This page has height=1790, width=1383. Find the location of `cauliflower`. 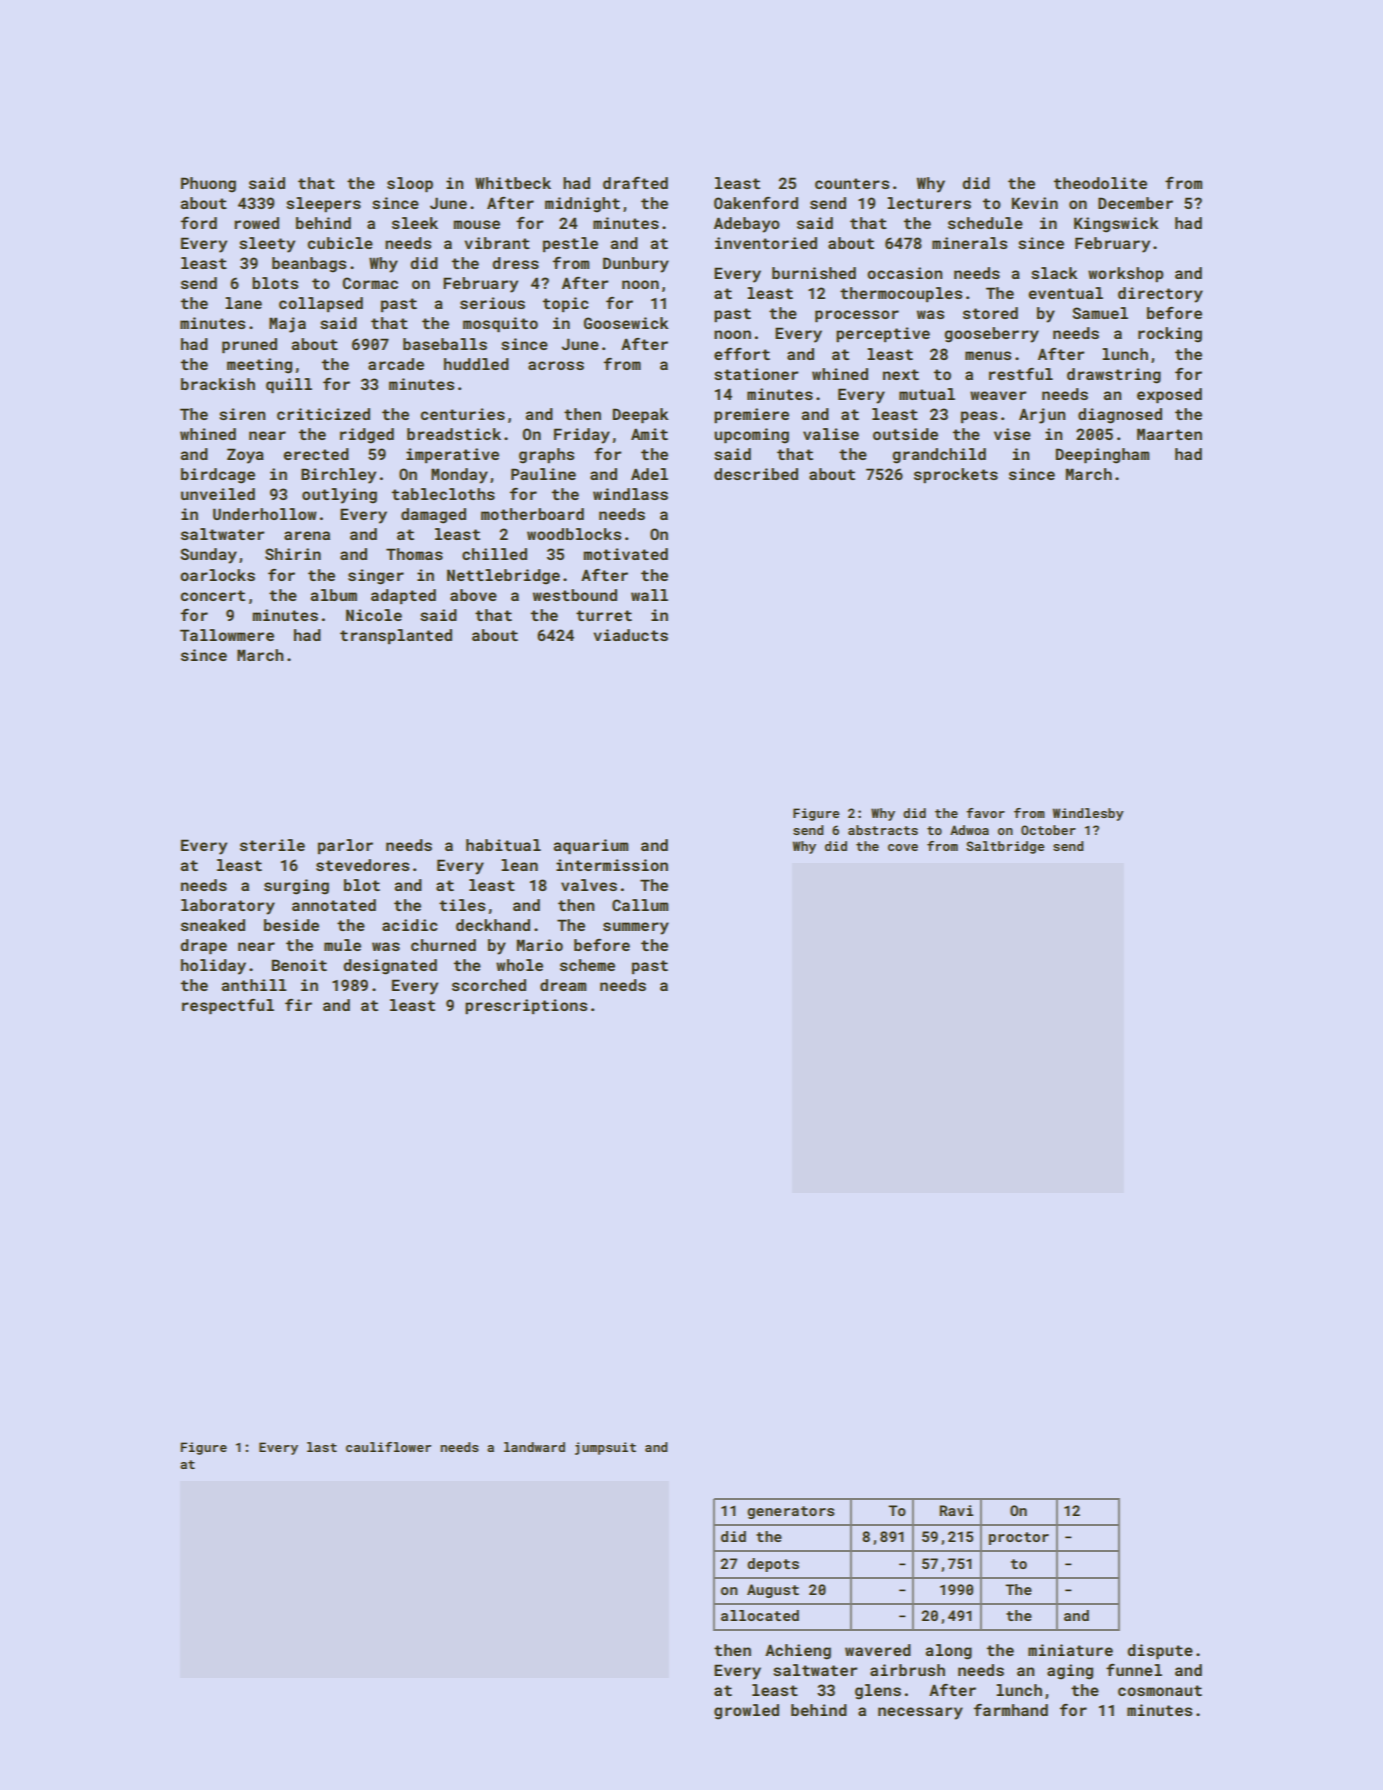

cauliflower is located at coordinates (388, 1447).
